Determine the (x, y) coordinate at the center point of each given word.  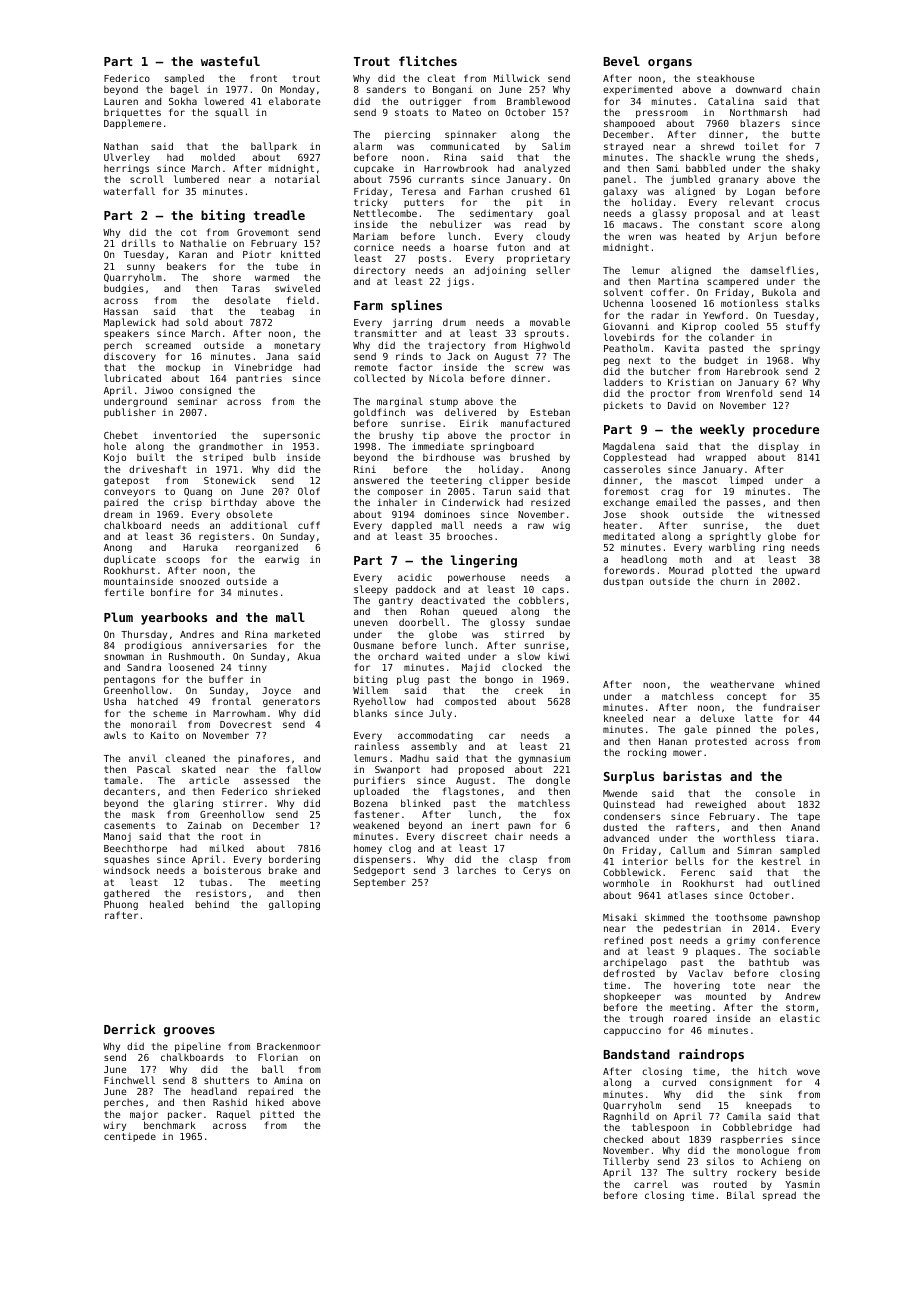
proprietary (538, 259)
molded (218, 157)
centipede (130, 1137)
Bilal (741, 1195)
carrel (651, 1184)
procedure (786, 430)
